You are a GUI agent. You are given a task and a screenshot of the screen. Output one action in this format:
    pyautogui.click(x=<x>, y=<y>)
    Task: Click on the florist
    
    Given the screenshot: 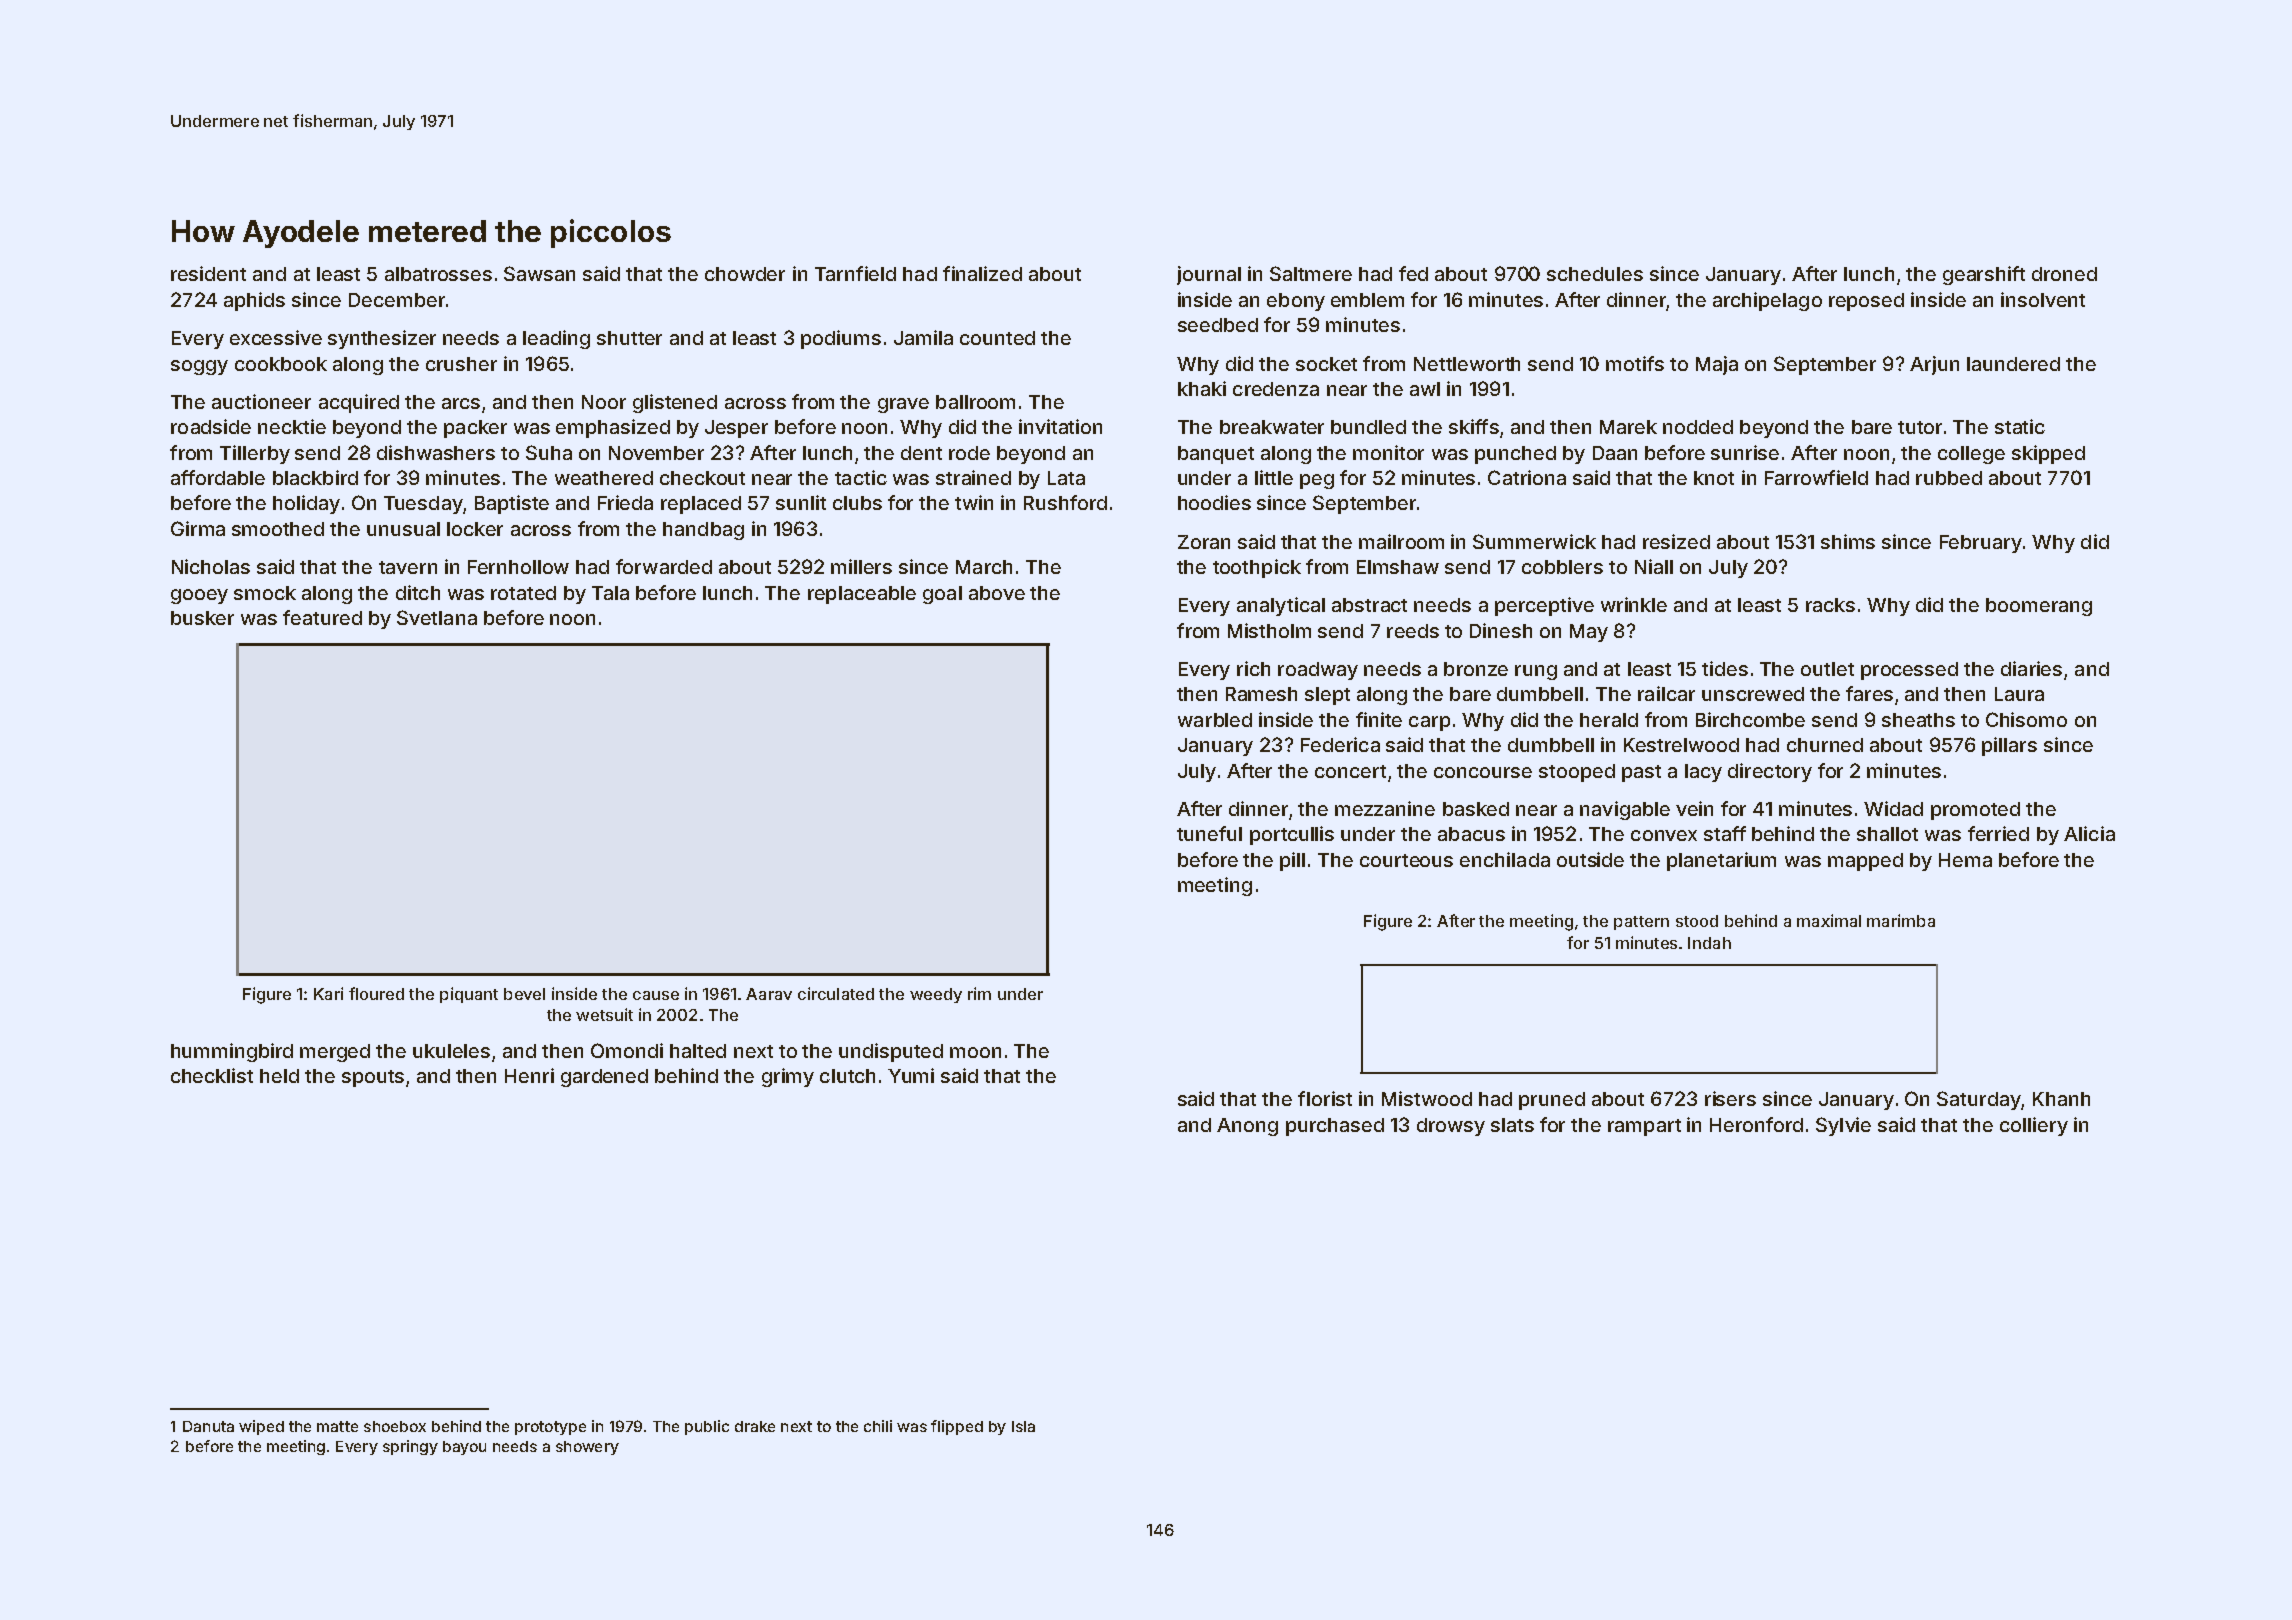 What is the action you would take?
    pyautogui.click(x=1325, y=1098)
